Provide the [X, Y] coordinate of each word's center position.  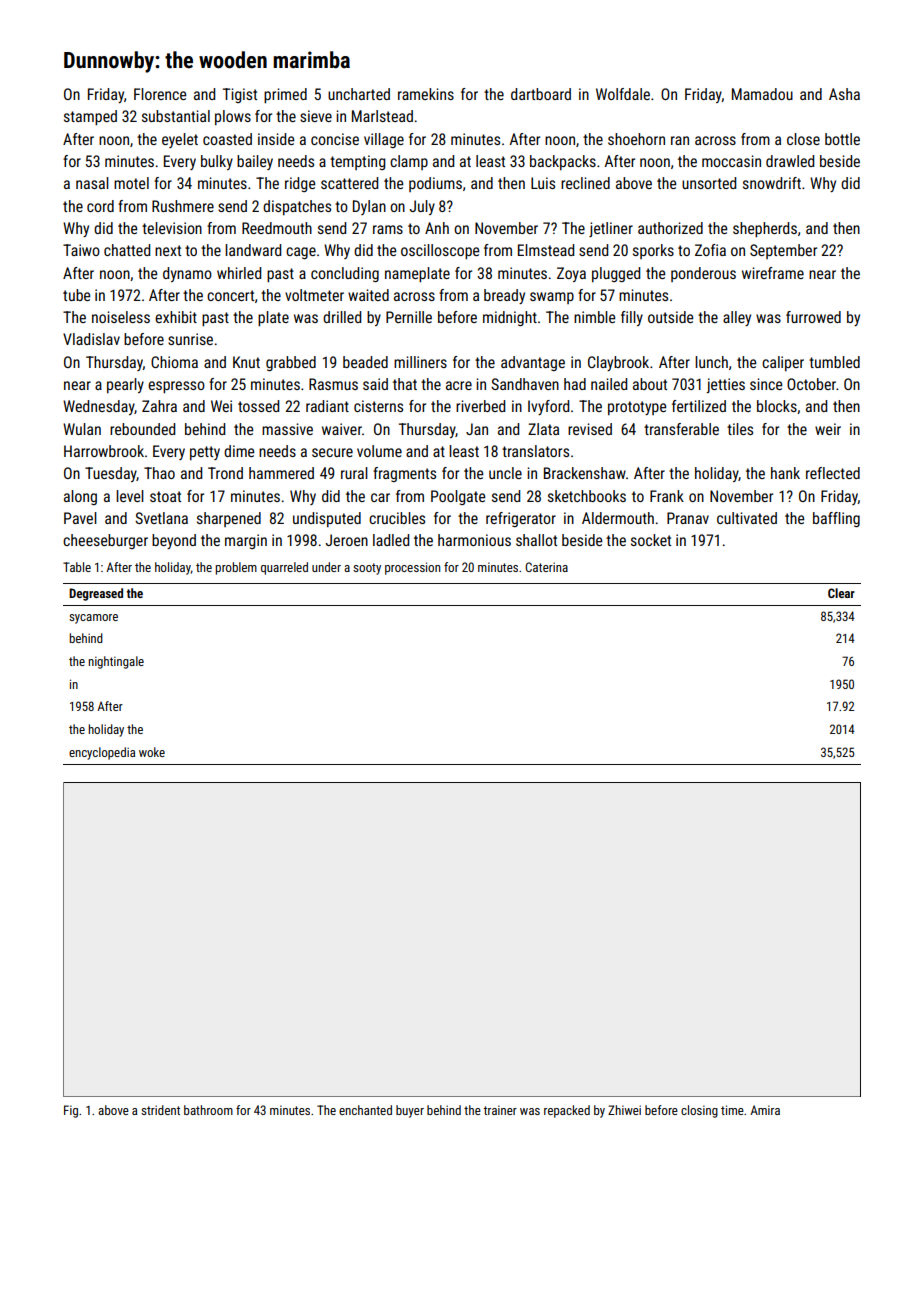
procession [412, 568]
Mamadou [762, 94]
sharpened [229, 519]
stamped [90, 117]
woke [152, 752]
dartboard [541, 94]
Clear [841, 593]
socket [651, 540]
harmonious [474, 540]
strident [160, 1110]
